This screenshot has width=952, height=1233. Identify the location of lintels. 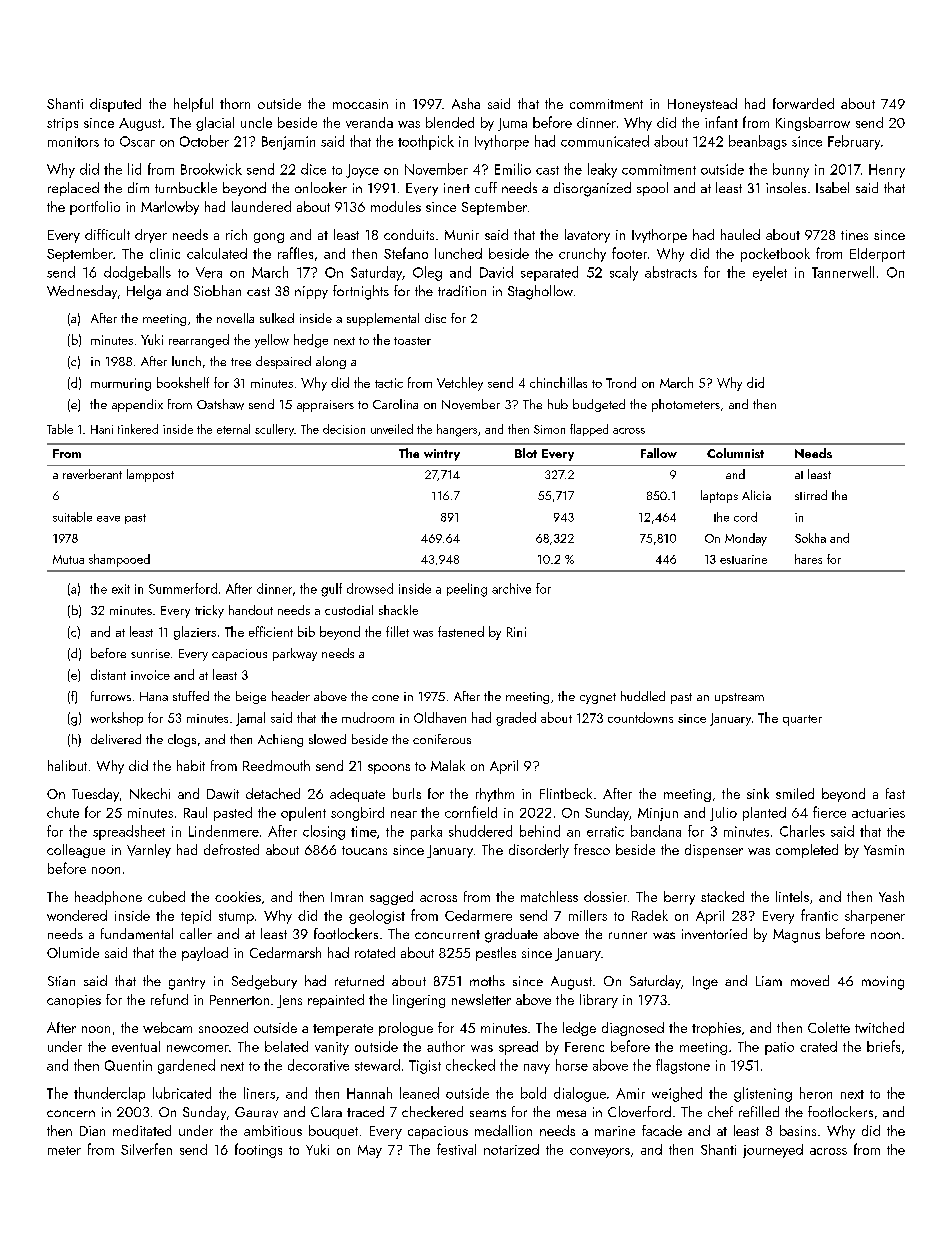
(792, 896).
